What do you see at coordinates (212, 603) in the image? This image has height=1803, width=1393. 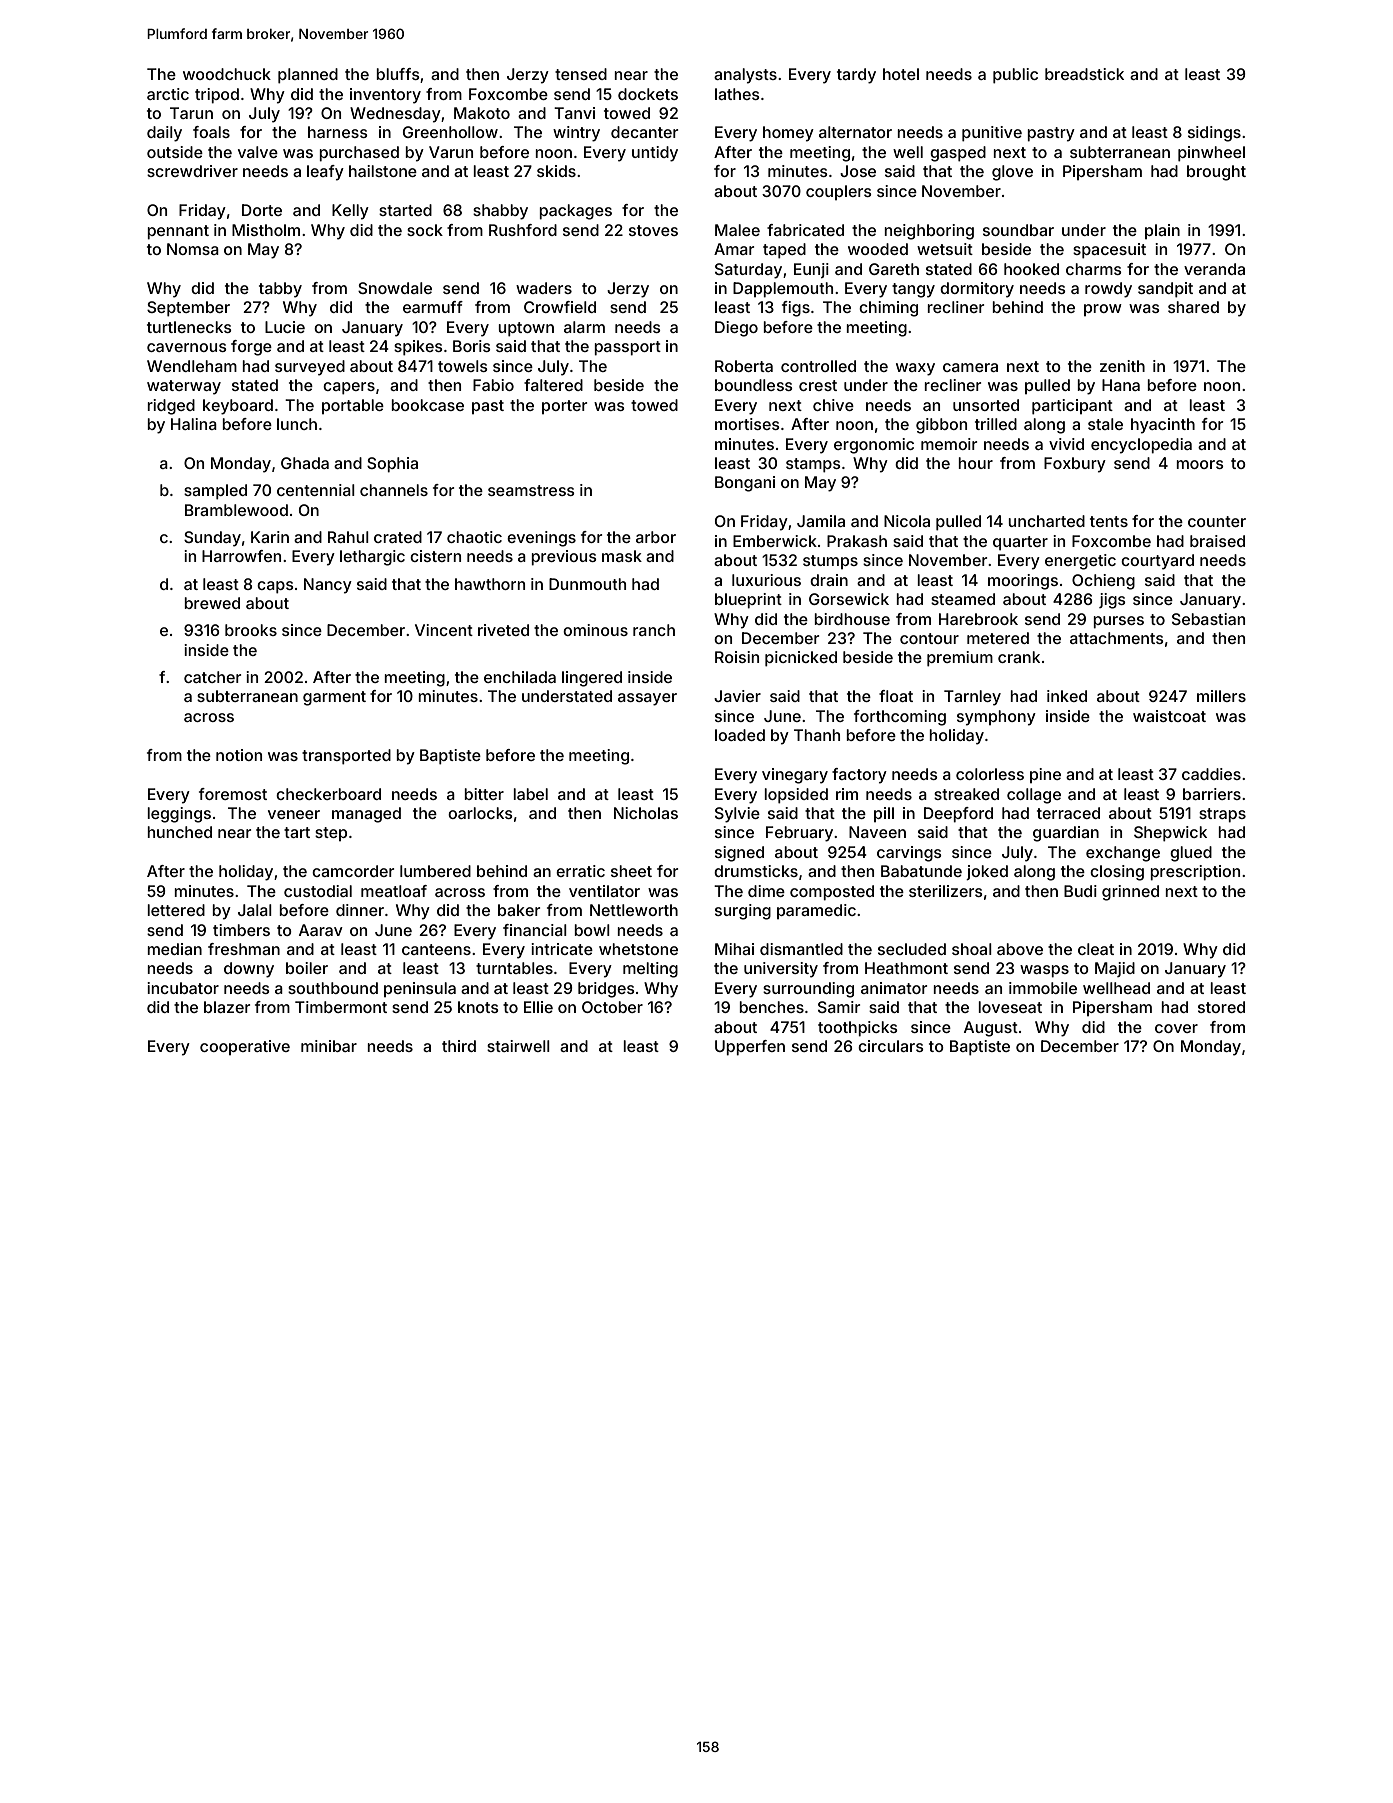 I see `brewed` at bounding box center [212, 603].
